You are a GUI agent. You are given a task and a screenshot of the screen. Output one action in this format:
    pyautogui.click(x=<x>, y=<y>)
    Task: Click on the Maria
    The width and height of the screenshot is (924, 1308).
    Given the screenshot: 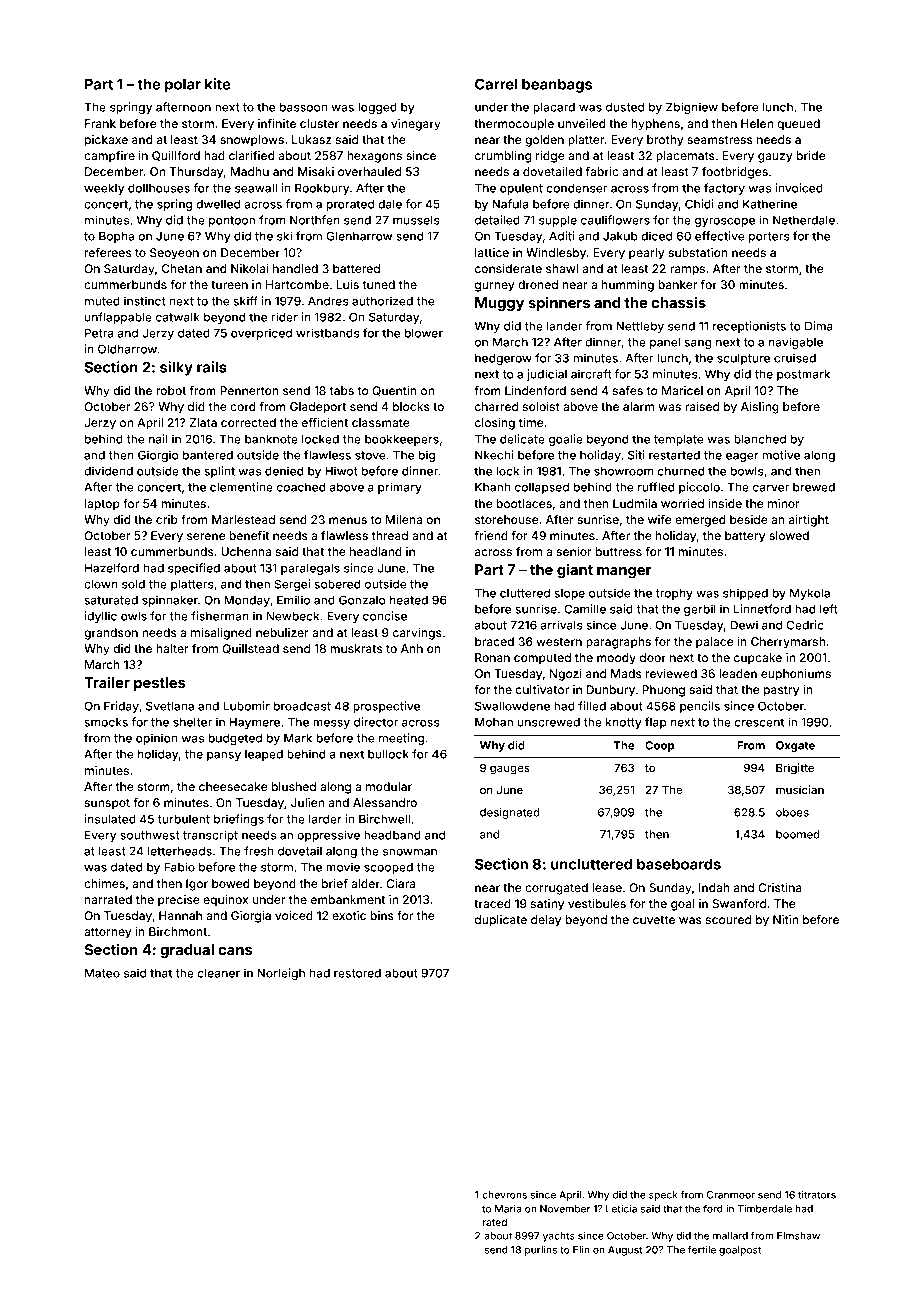 What is the action you would take?
    pyautogui.click(x=508, y=1209)
